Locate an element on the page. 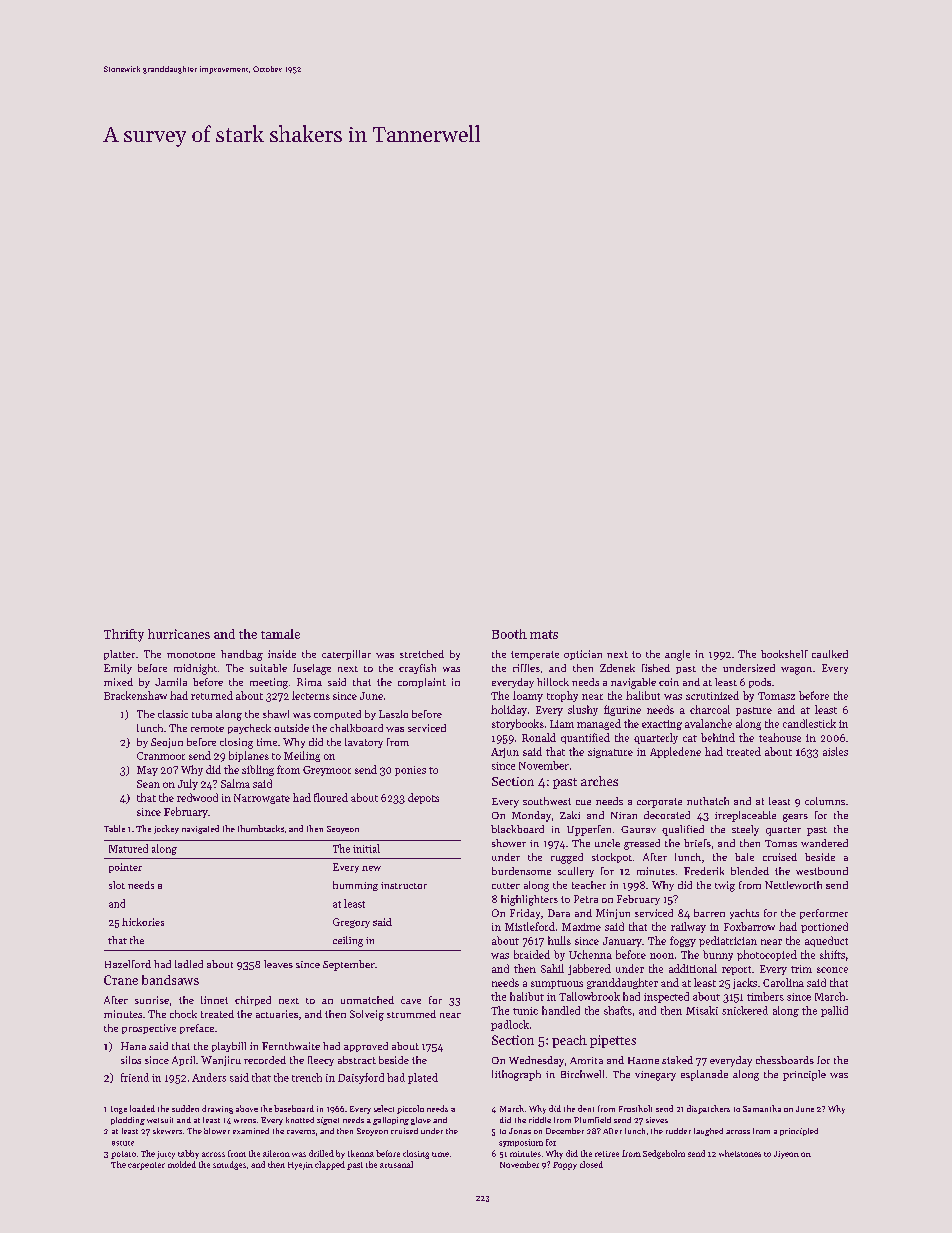 The width and height of the page is (952, 1233). smudges is located at coordinates (229, 1165).
